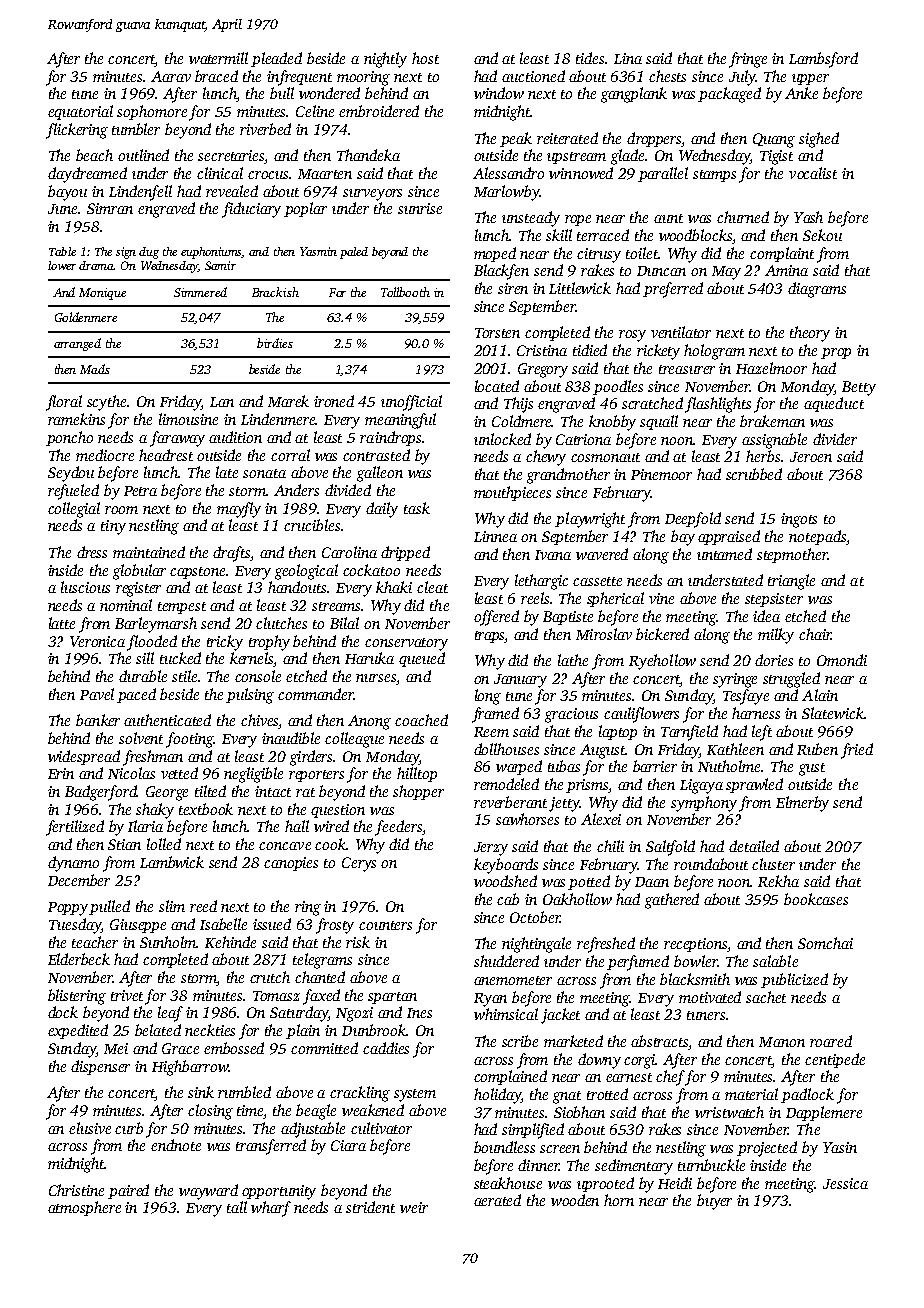 The height and width of the page is (1308, 924). What do you see at coordinates (823, 60) in the page?
I see `Lambsford` at bounding box center [823, 60].
